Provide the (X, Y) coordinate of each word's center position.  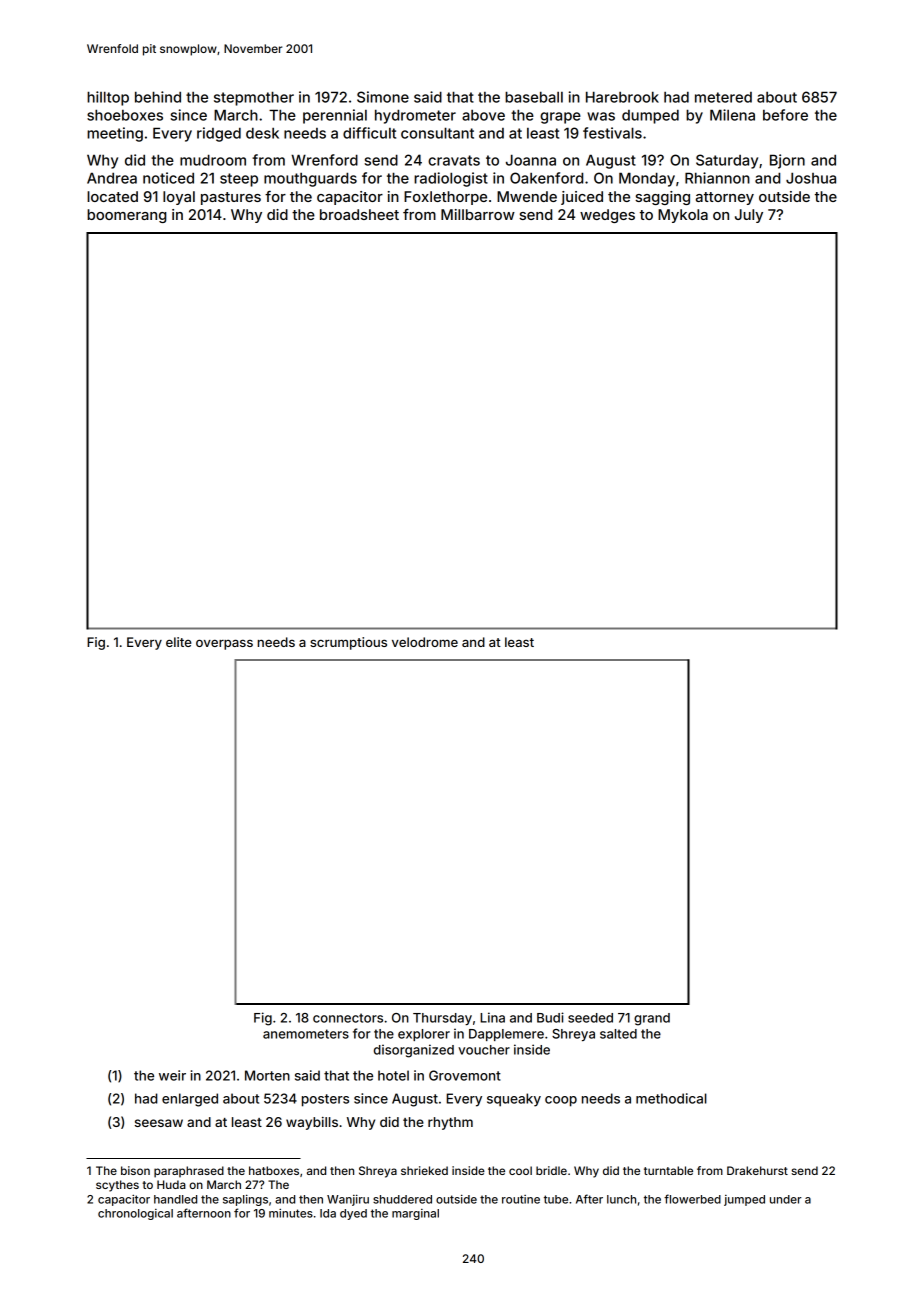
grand (652, 1019)
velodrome (425, 642)
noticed (168, 178)
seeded (590, 1018)
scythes (117, 1186)
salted (618, 1034)
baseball (534, 97)
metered (723, 97)
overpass (224, 644)
